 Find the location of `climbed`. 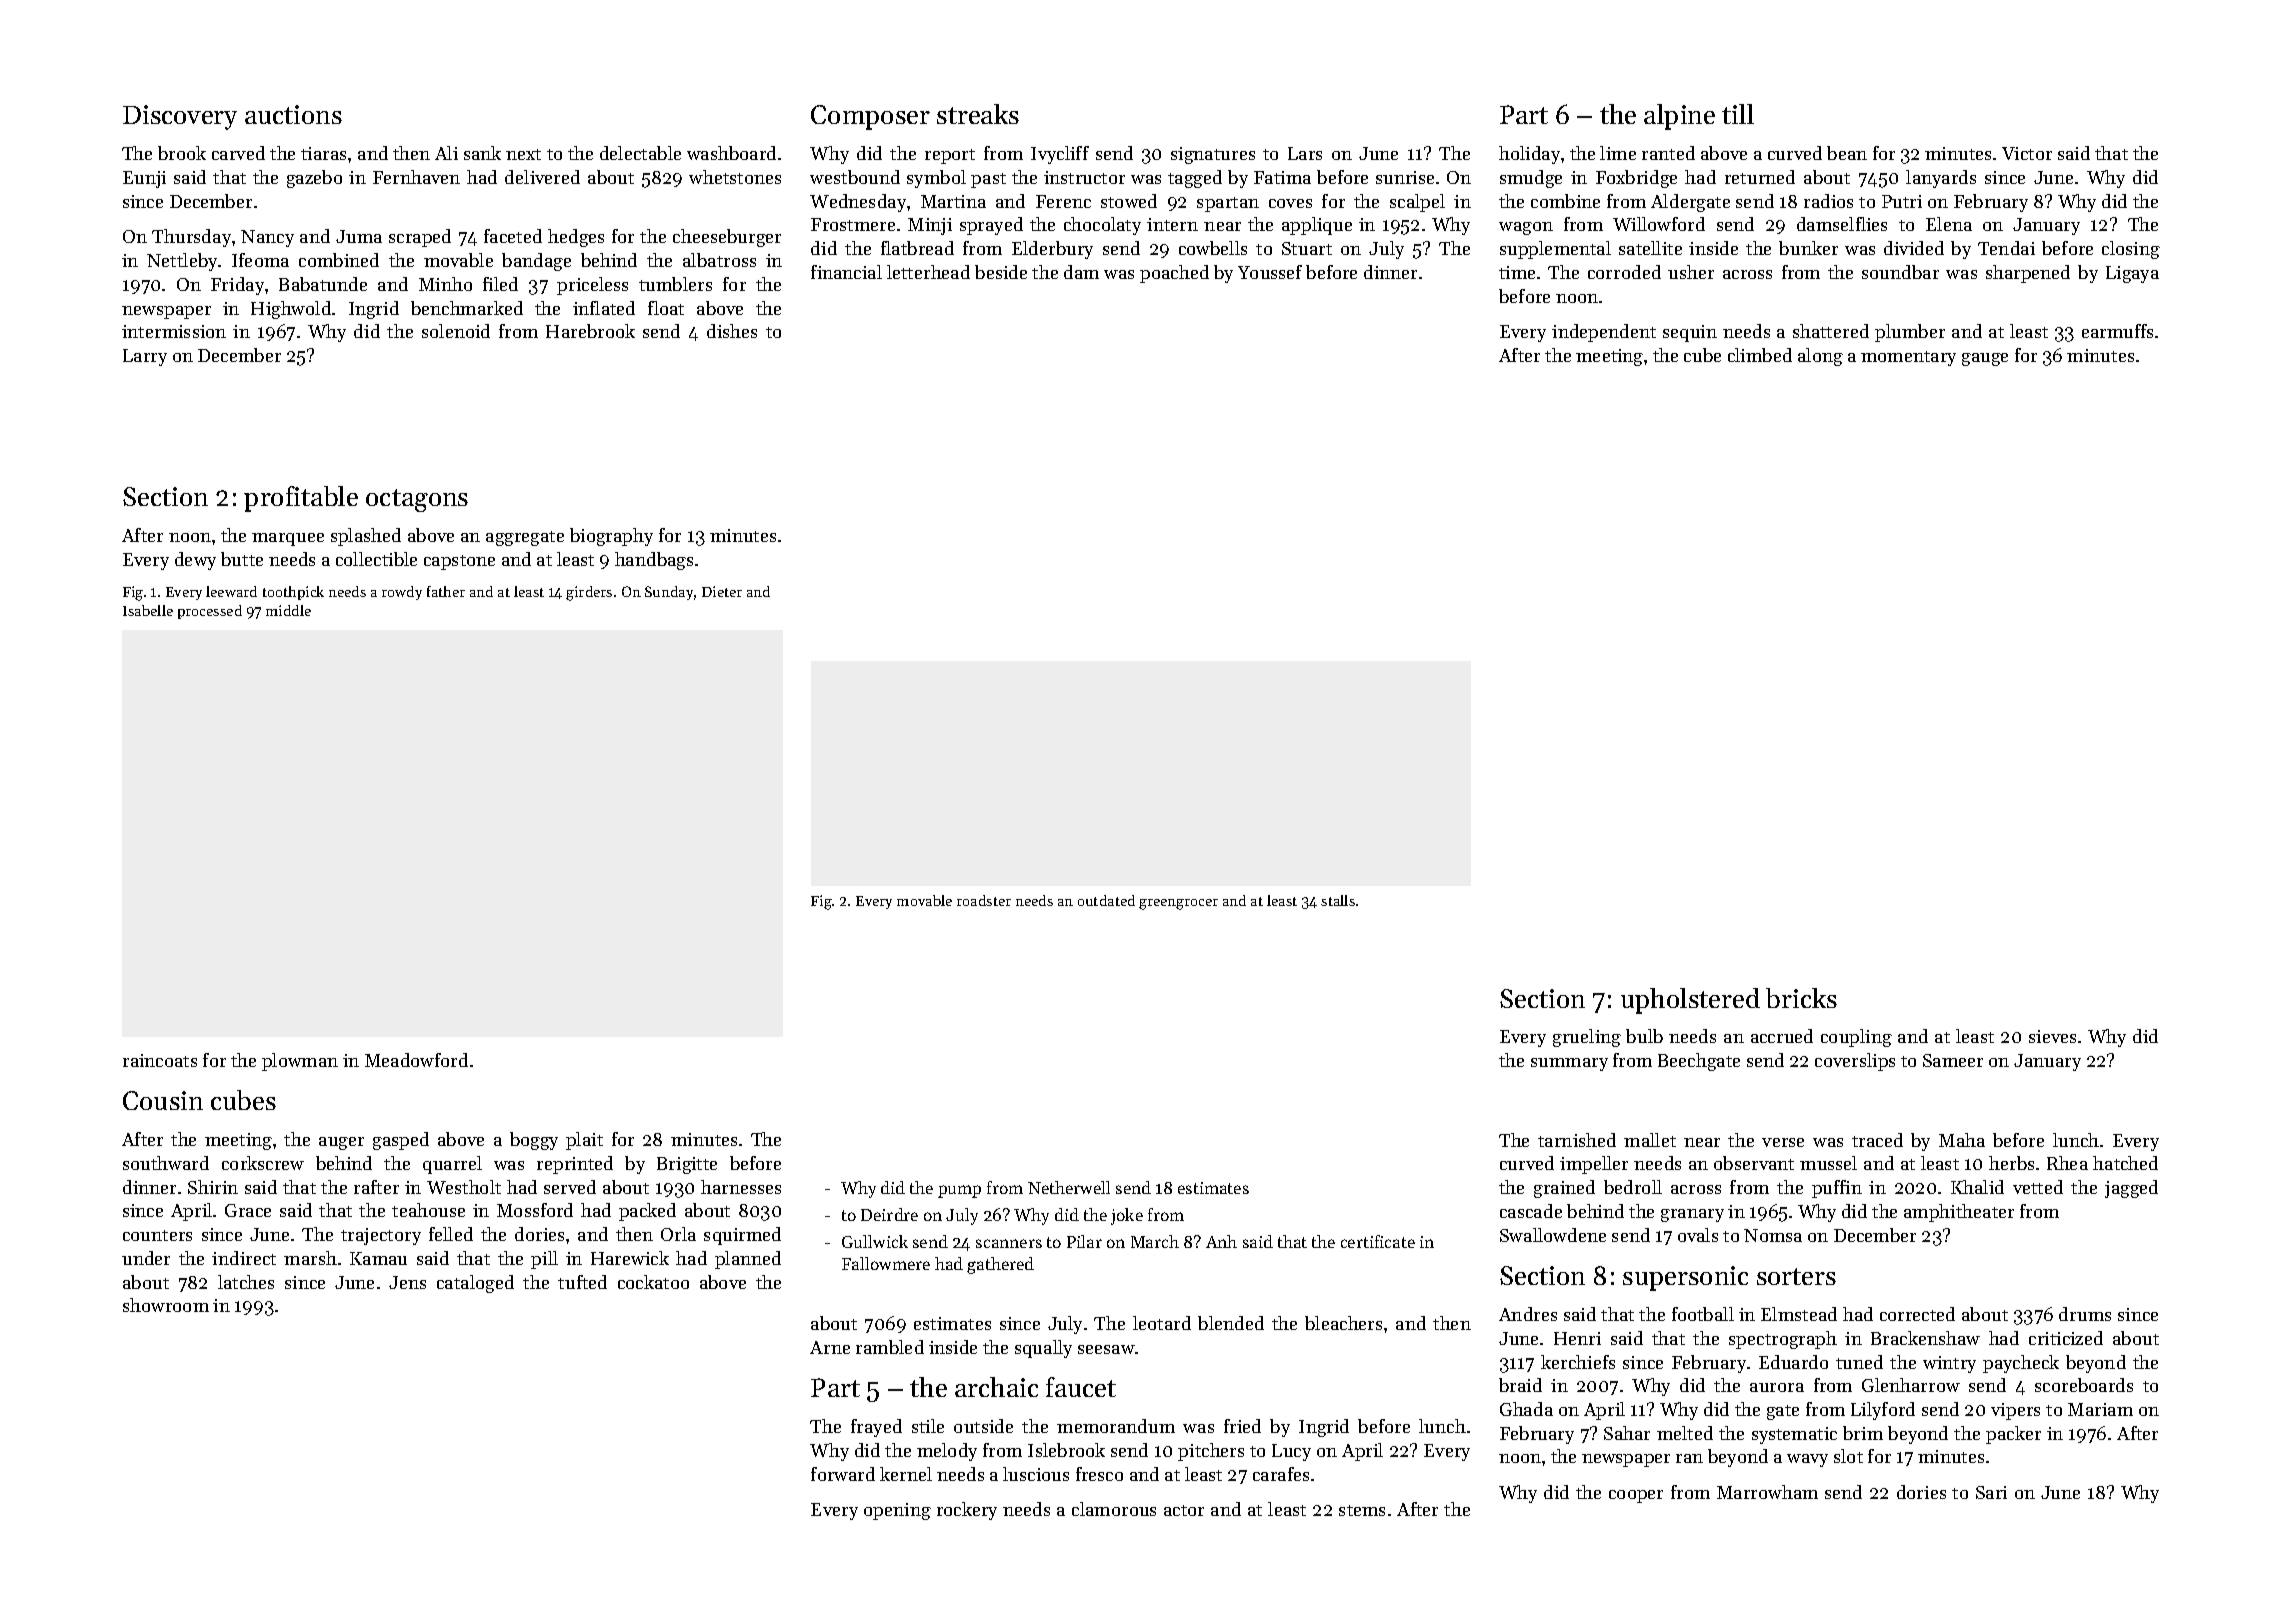

climbed is located at coordinates (1760, 355).
